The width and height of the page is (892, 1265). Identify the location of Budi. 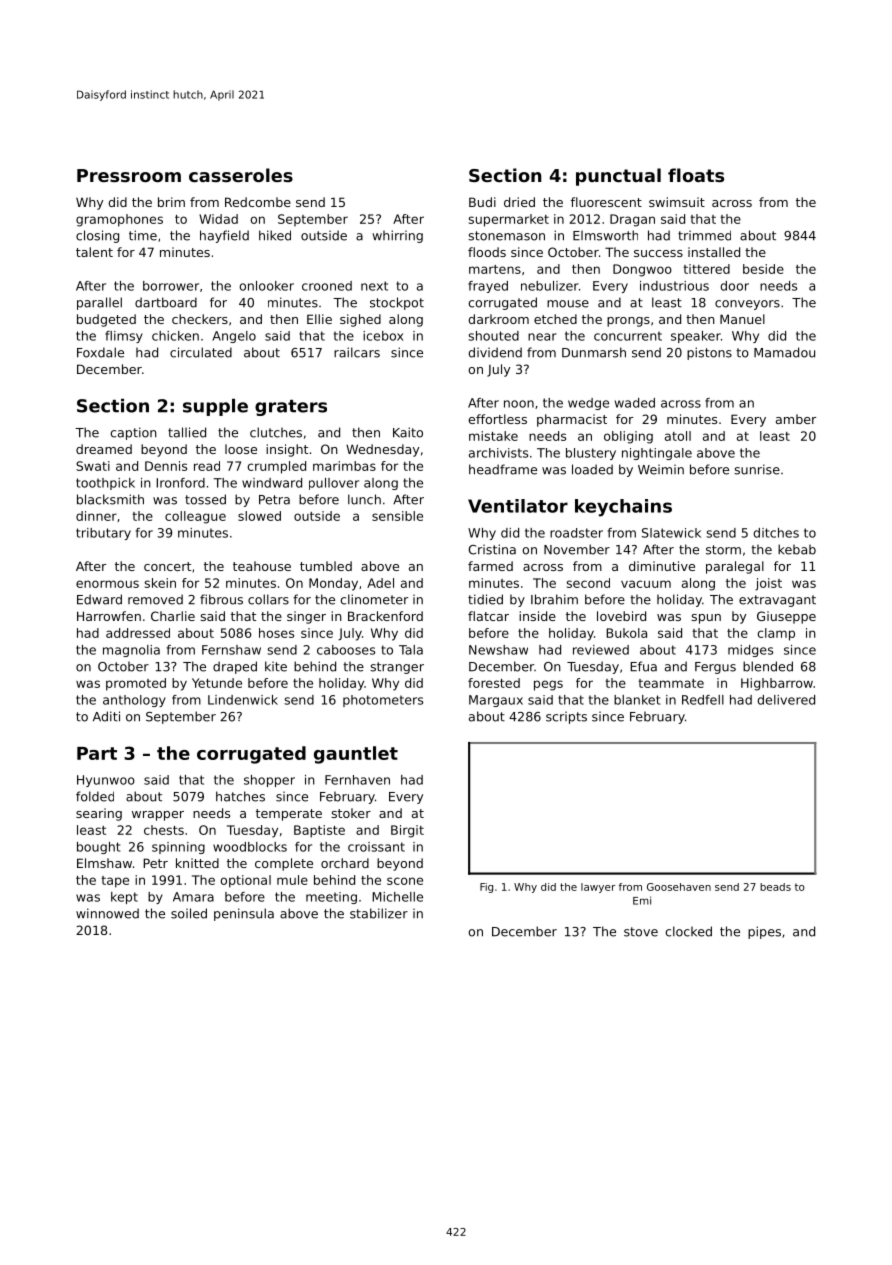
(482, 202).
